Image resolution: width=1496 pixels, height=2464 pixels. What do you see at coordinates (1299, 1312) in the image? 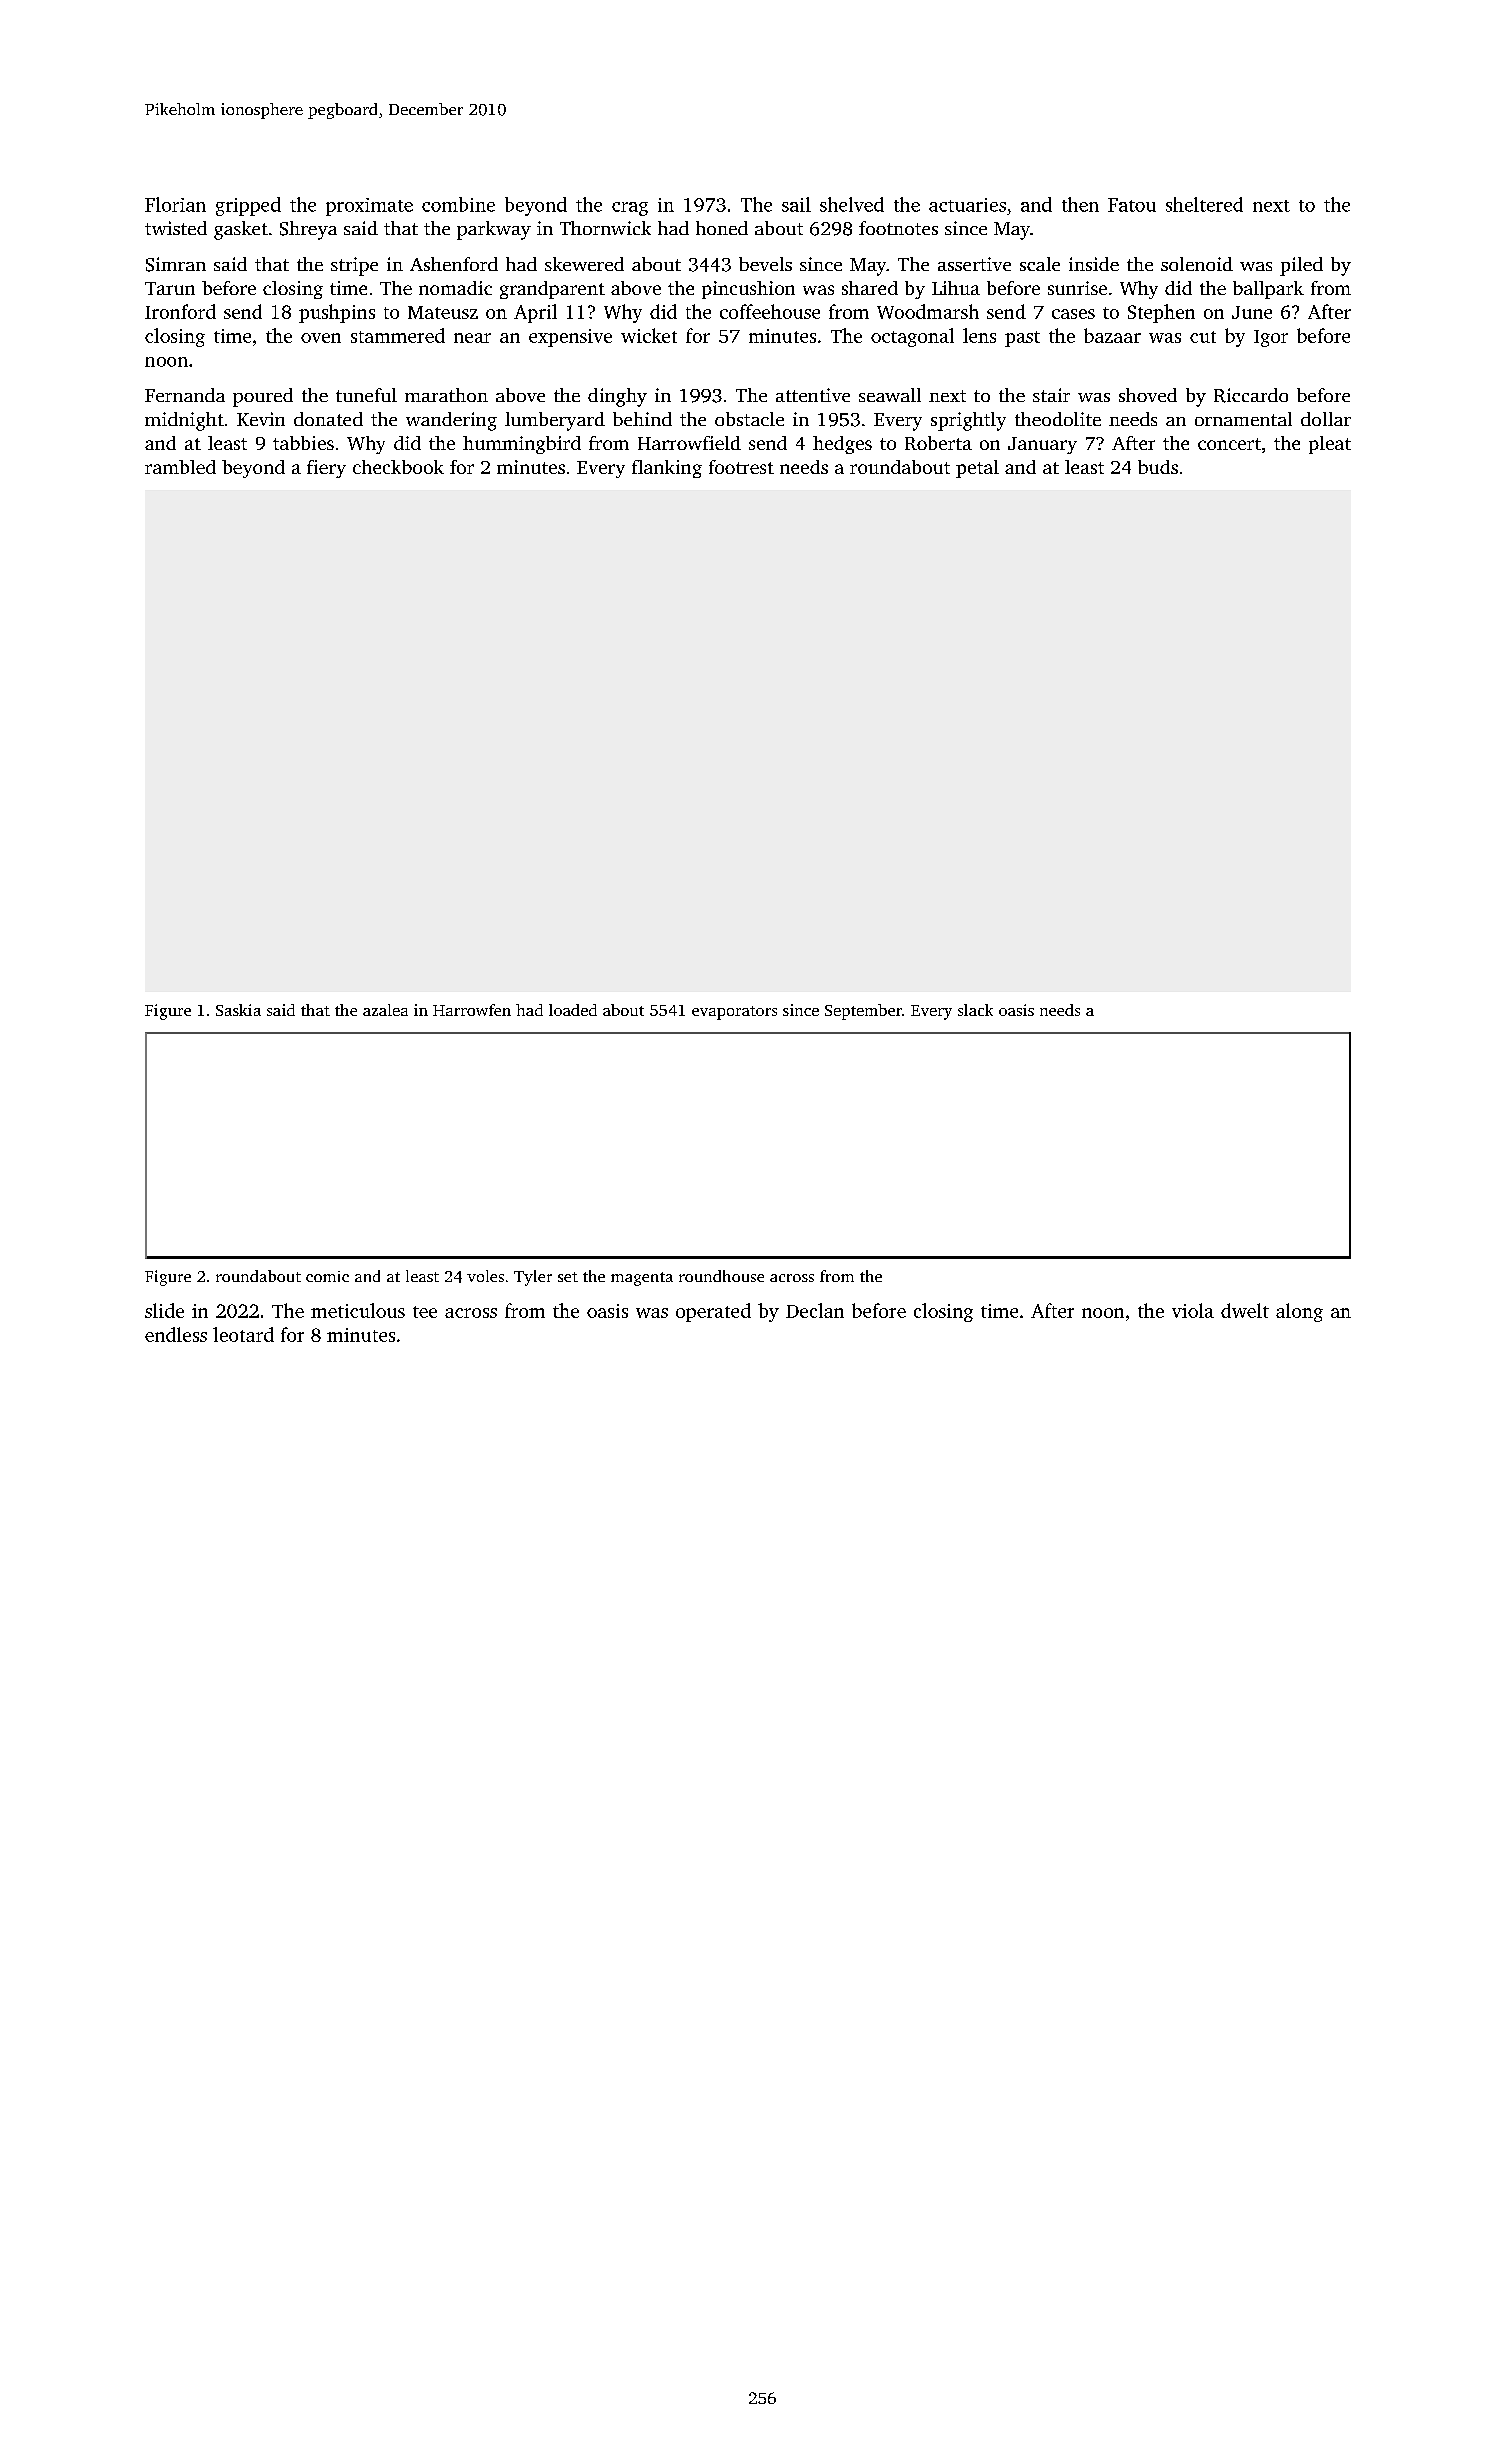
I see `along` at bounding box center [1299, 1312].
